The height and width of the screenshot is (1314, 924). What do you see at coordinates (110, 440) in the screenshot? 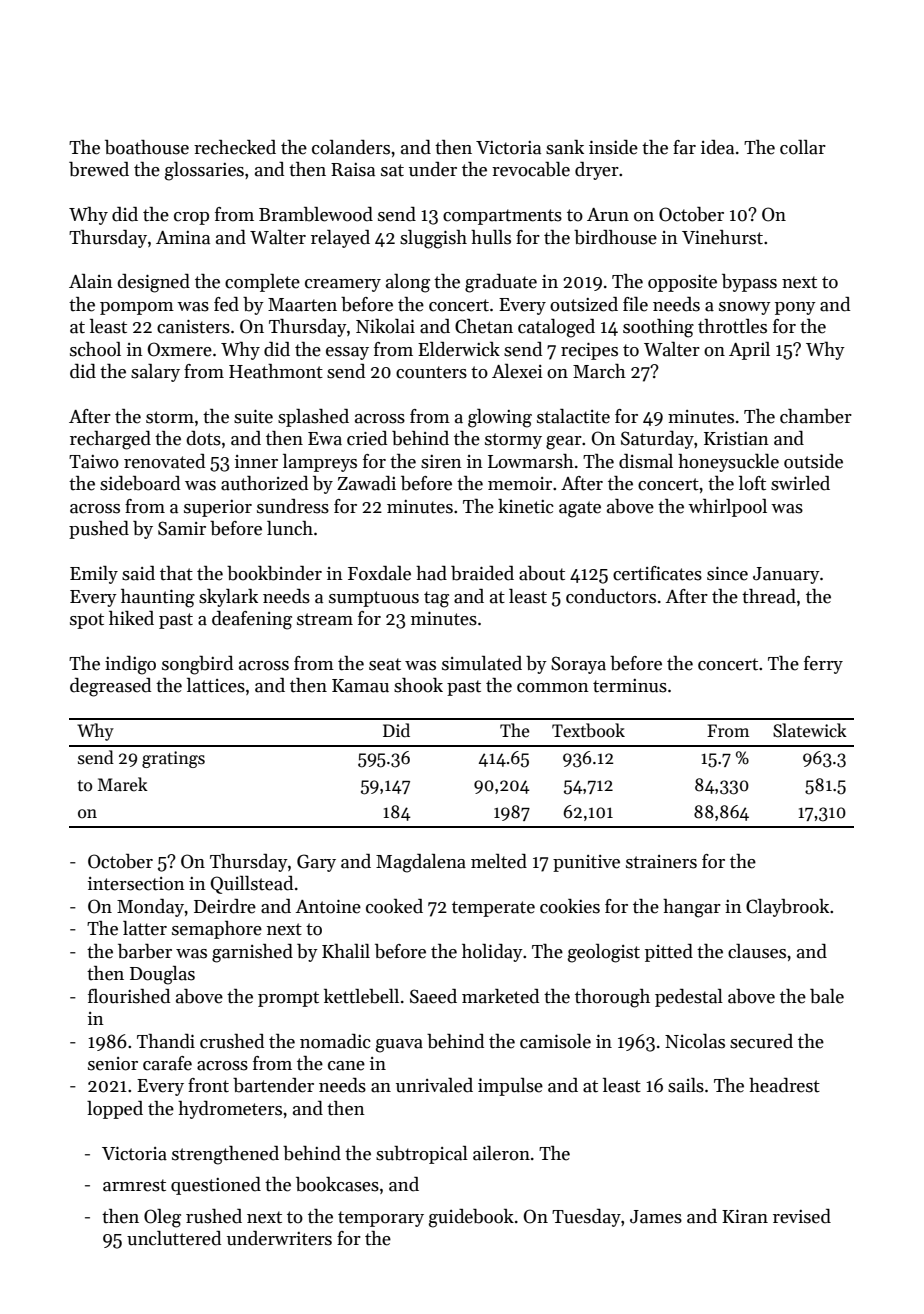
I see `recharged` at bounding box center [110, 440].
